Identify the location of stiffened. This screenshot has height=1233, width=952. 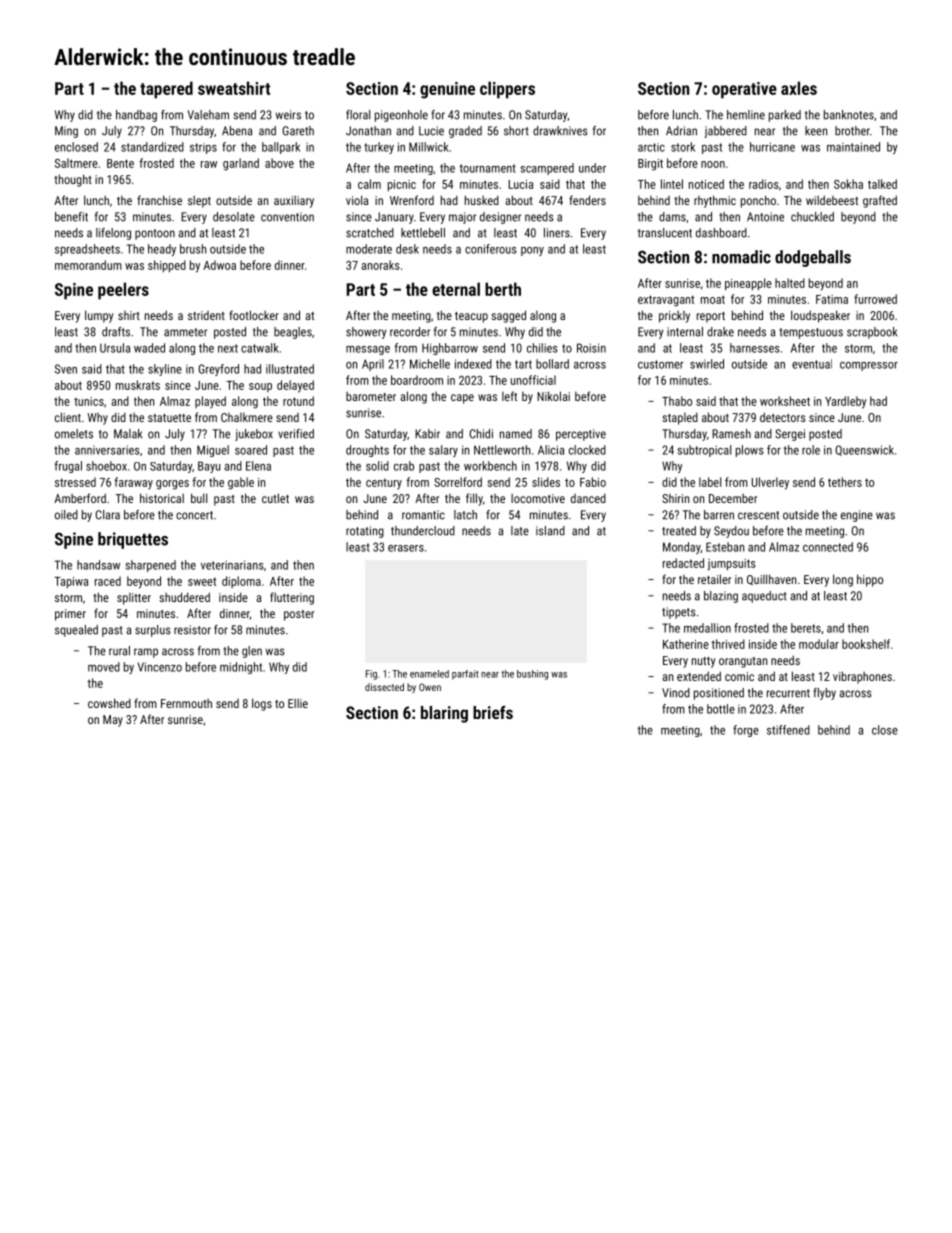
(788, 730).
